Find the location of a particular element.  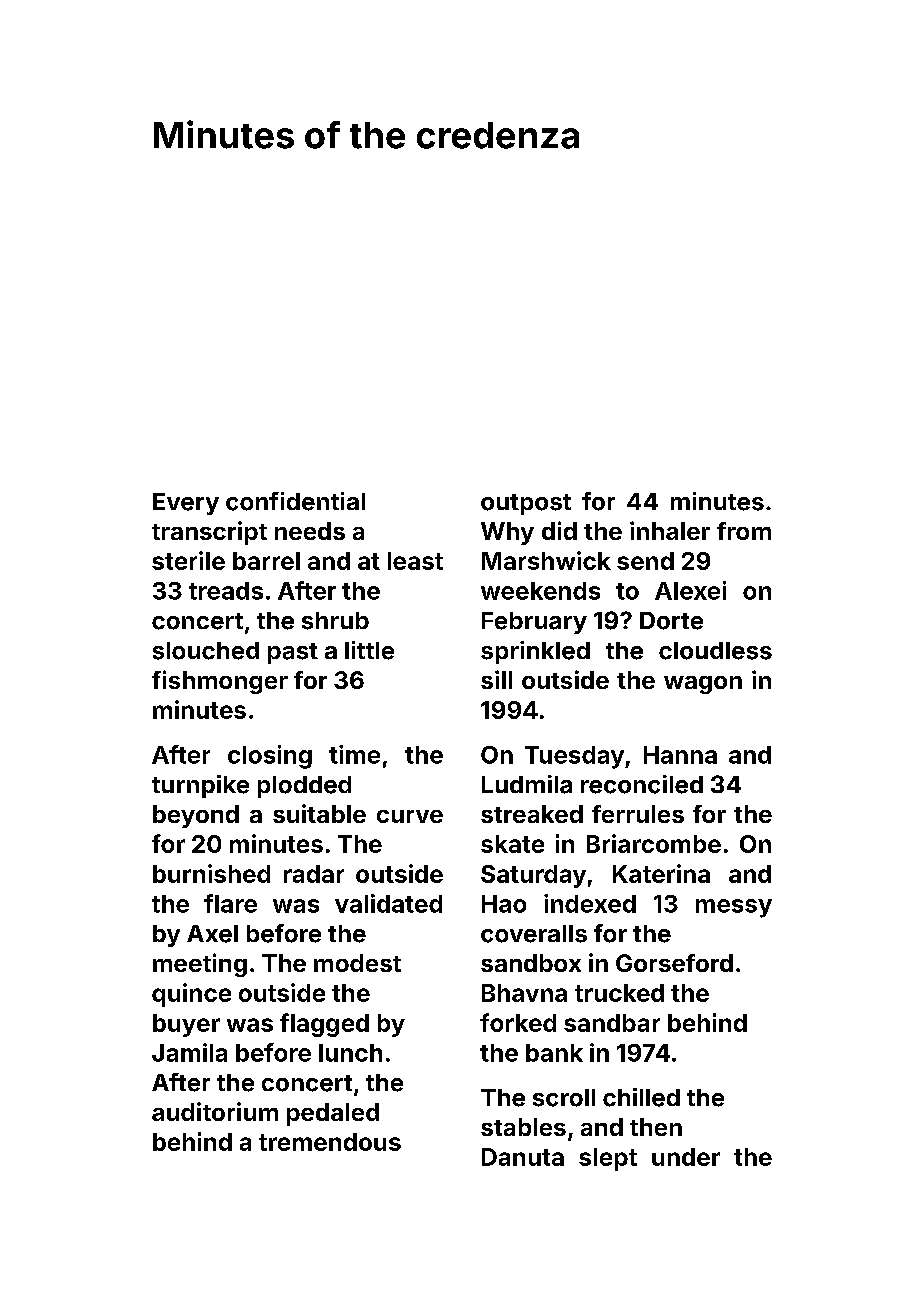

inhaler is located at coordinates (670, 530).
